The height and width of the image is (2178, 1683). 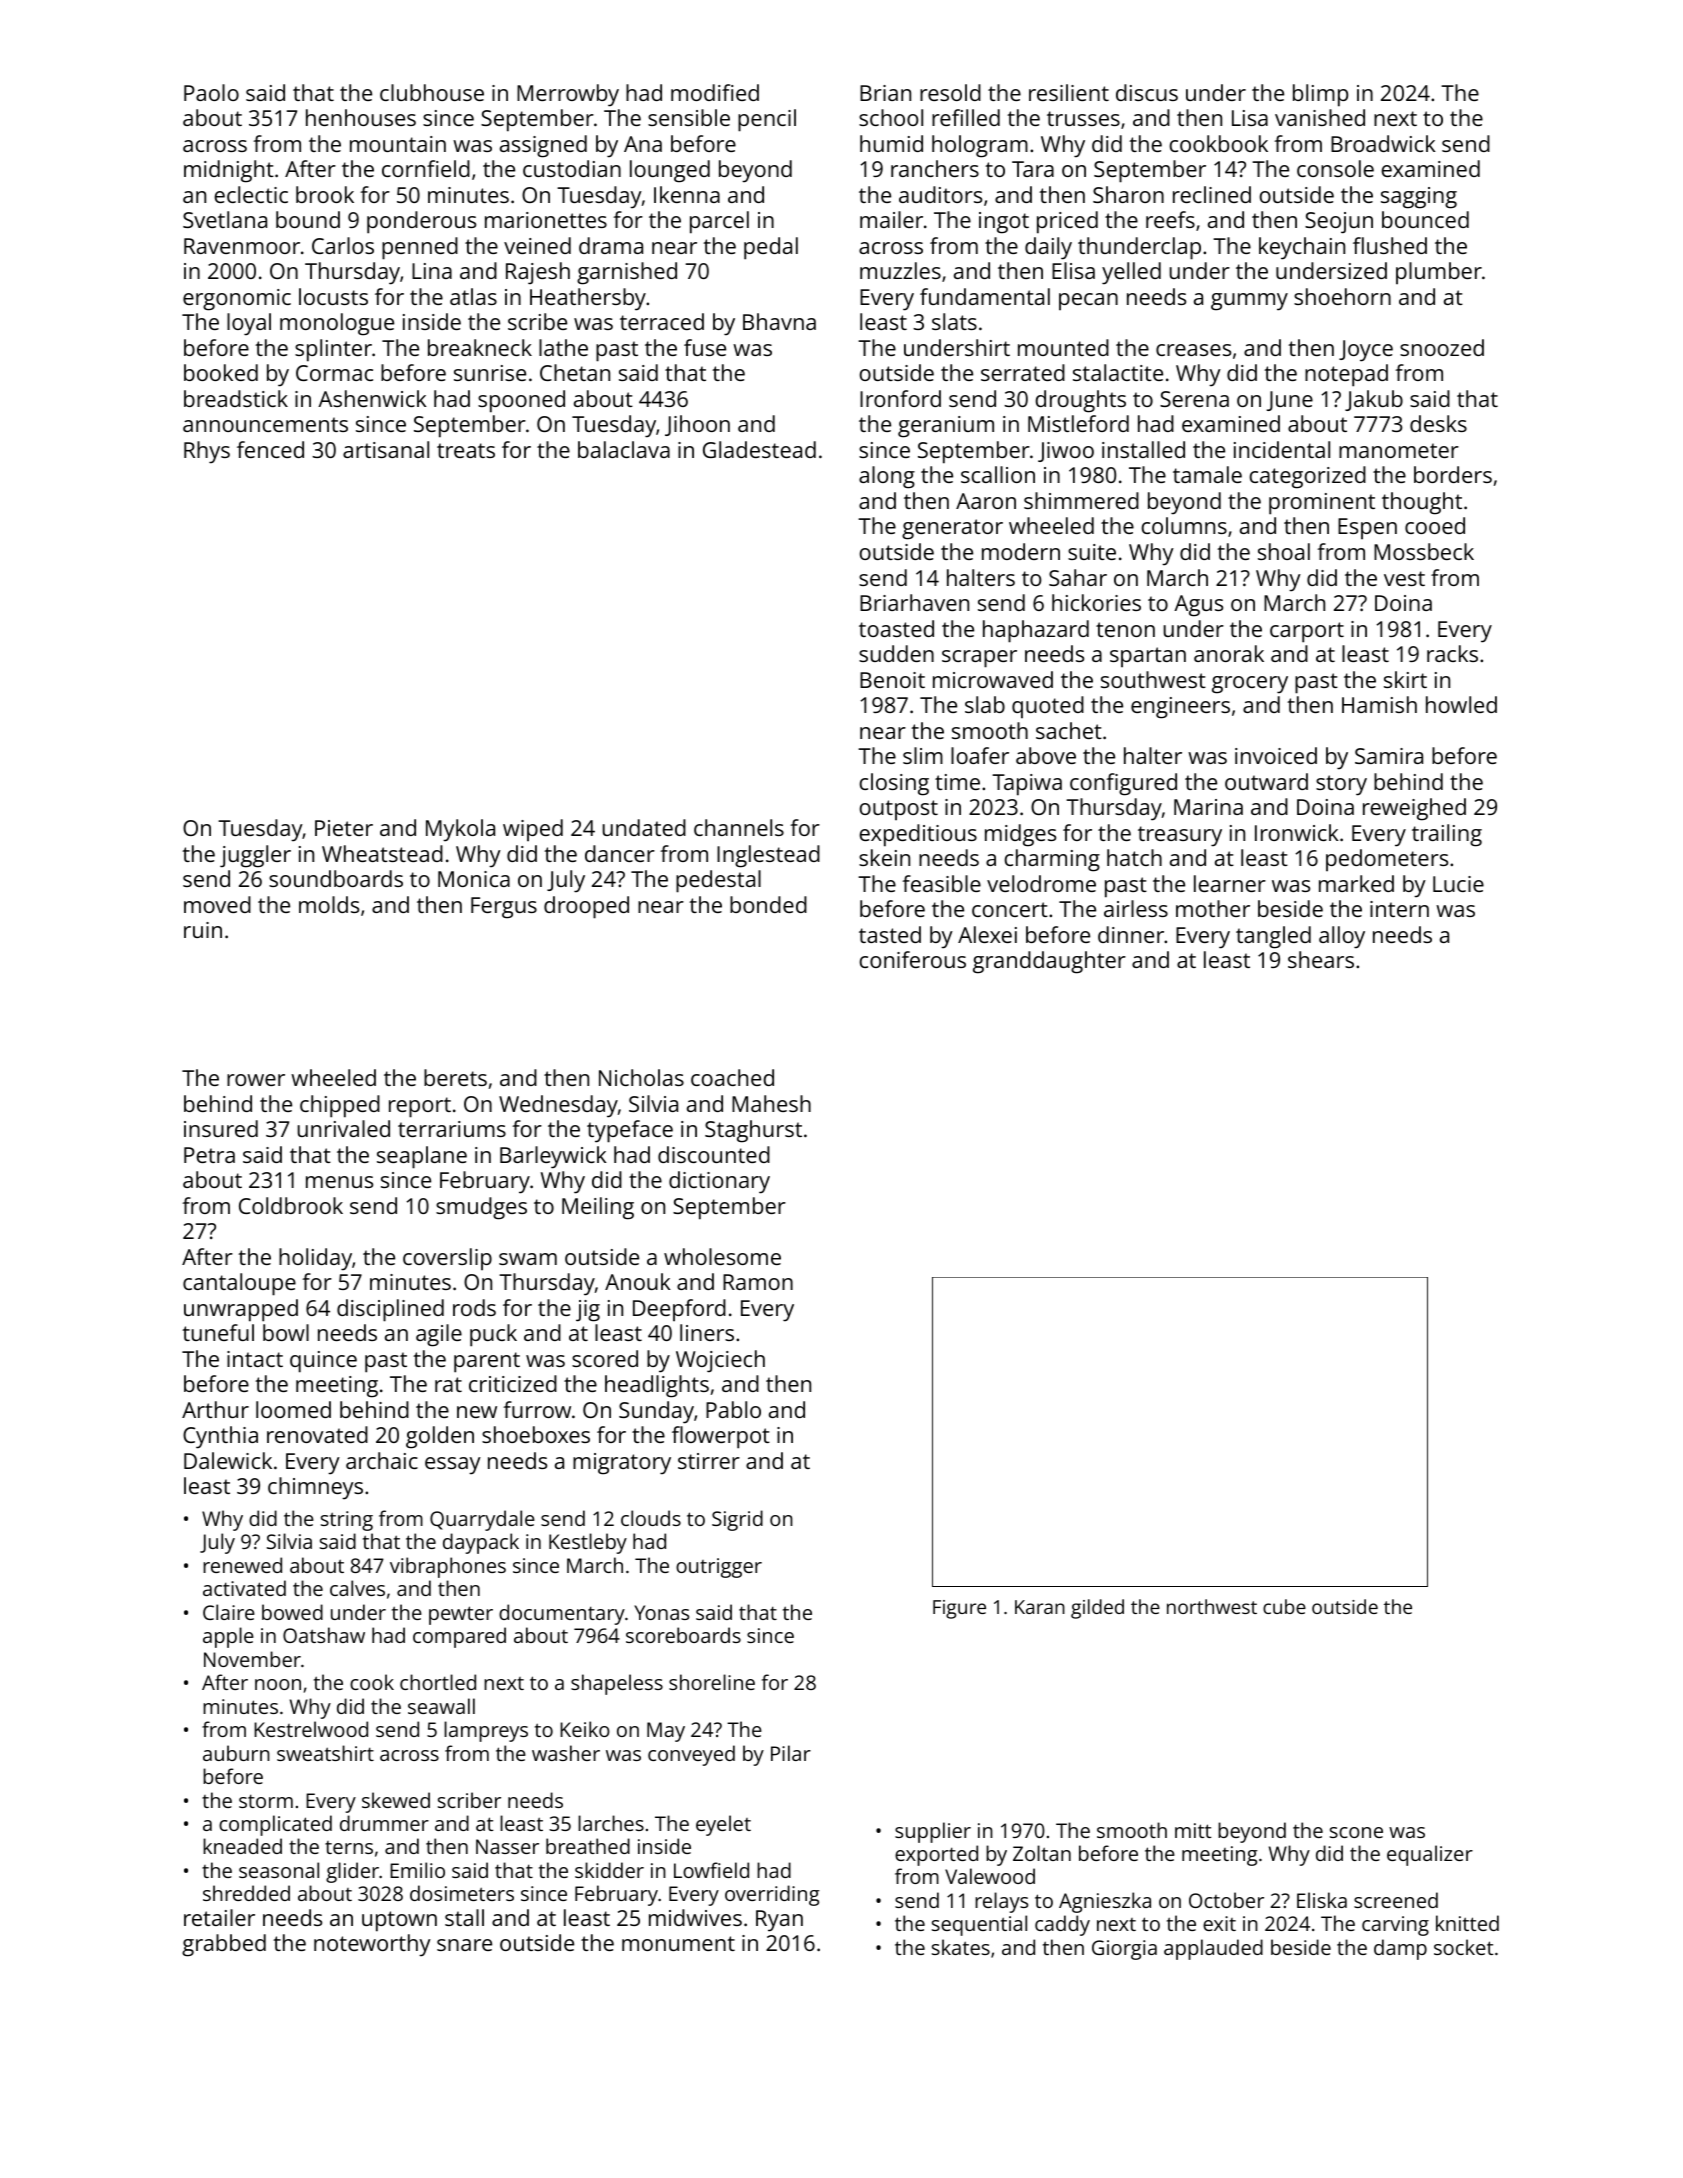 What do you see at coordinates (229, 1612) in the image?
I see `Claire` at bounding box center [229, 1612].
